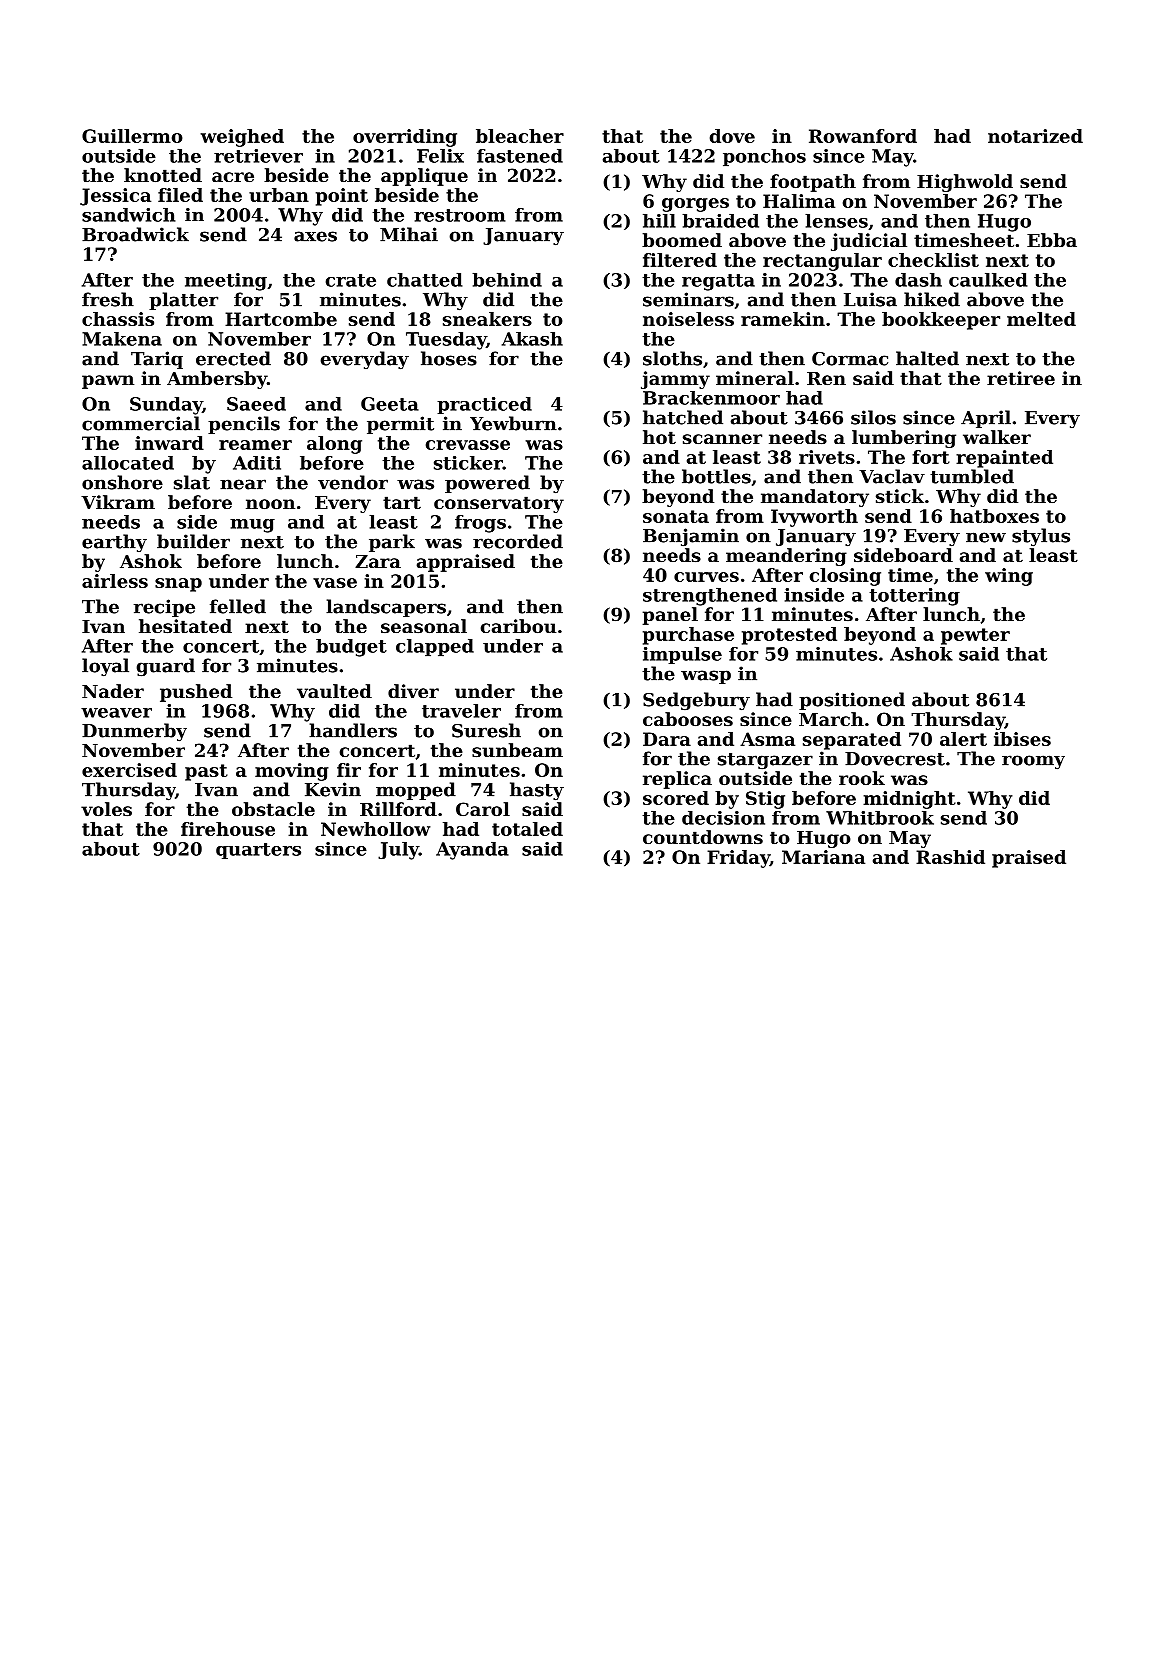 The height and width of the image is (1654, 1165). What do you see at coordinates (695, 205) in the image?
I see `gorges` at bounding box center [695, 205].
